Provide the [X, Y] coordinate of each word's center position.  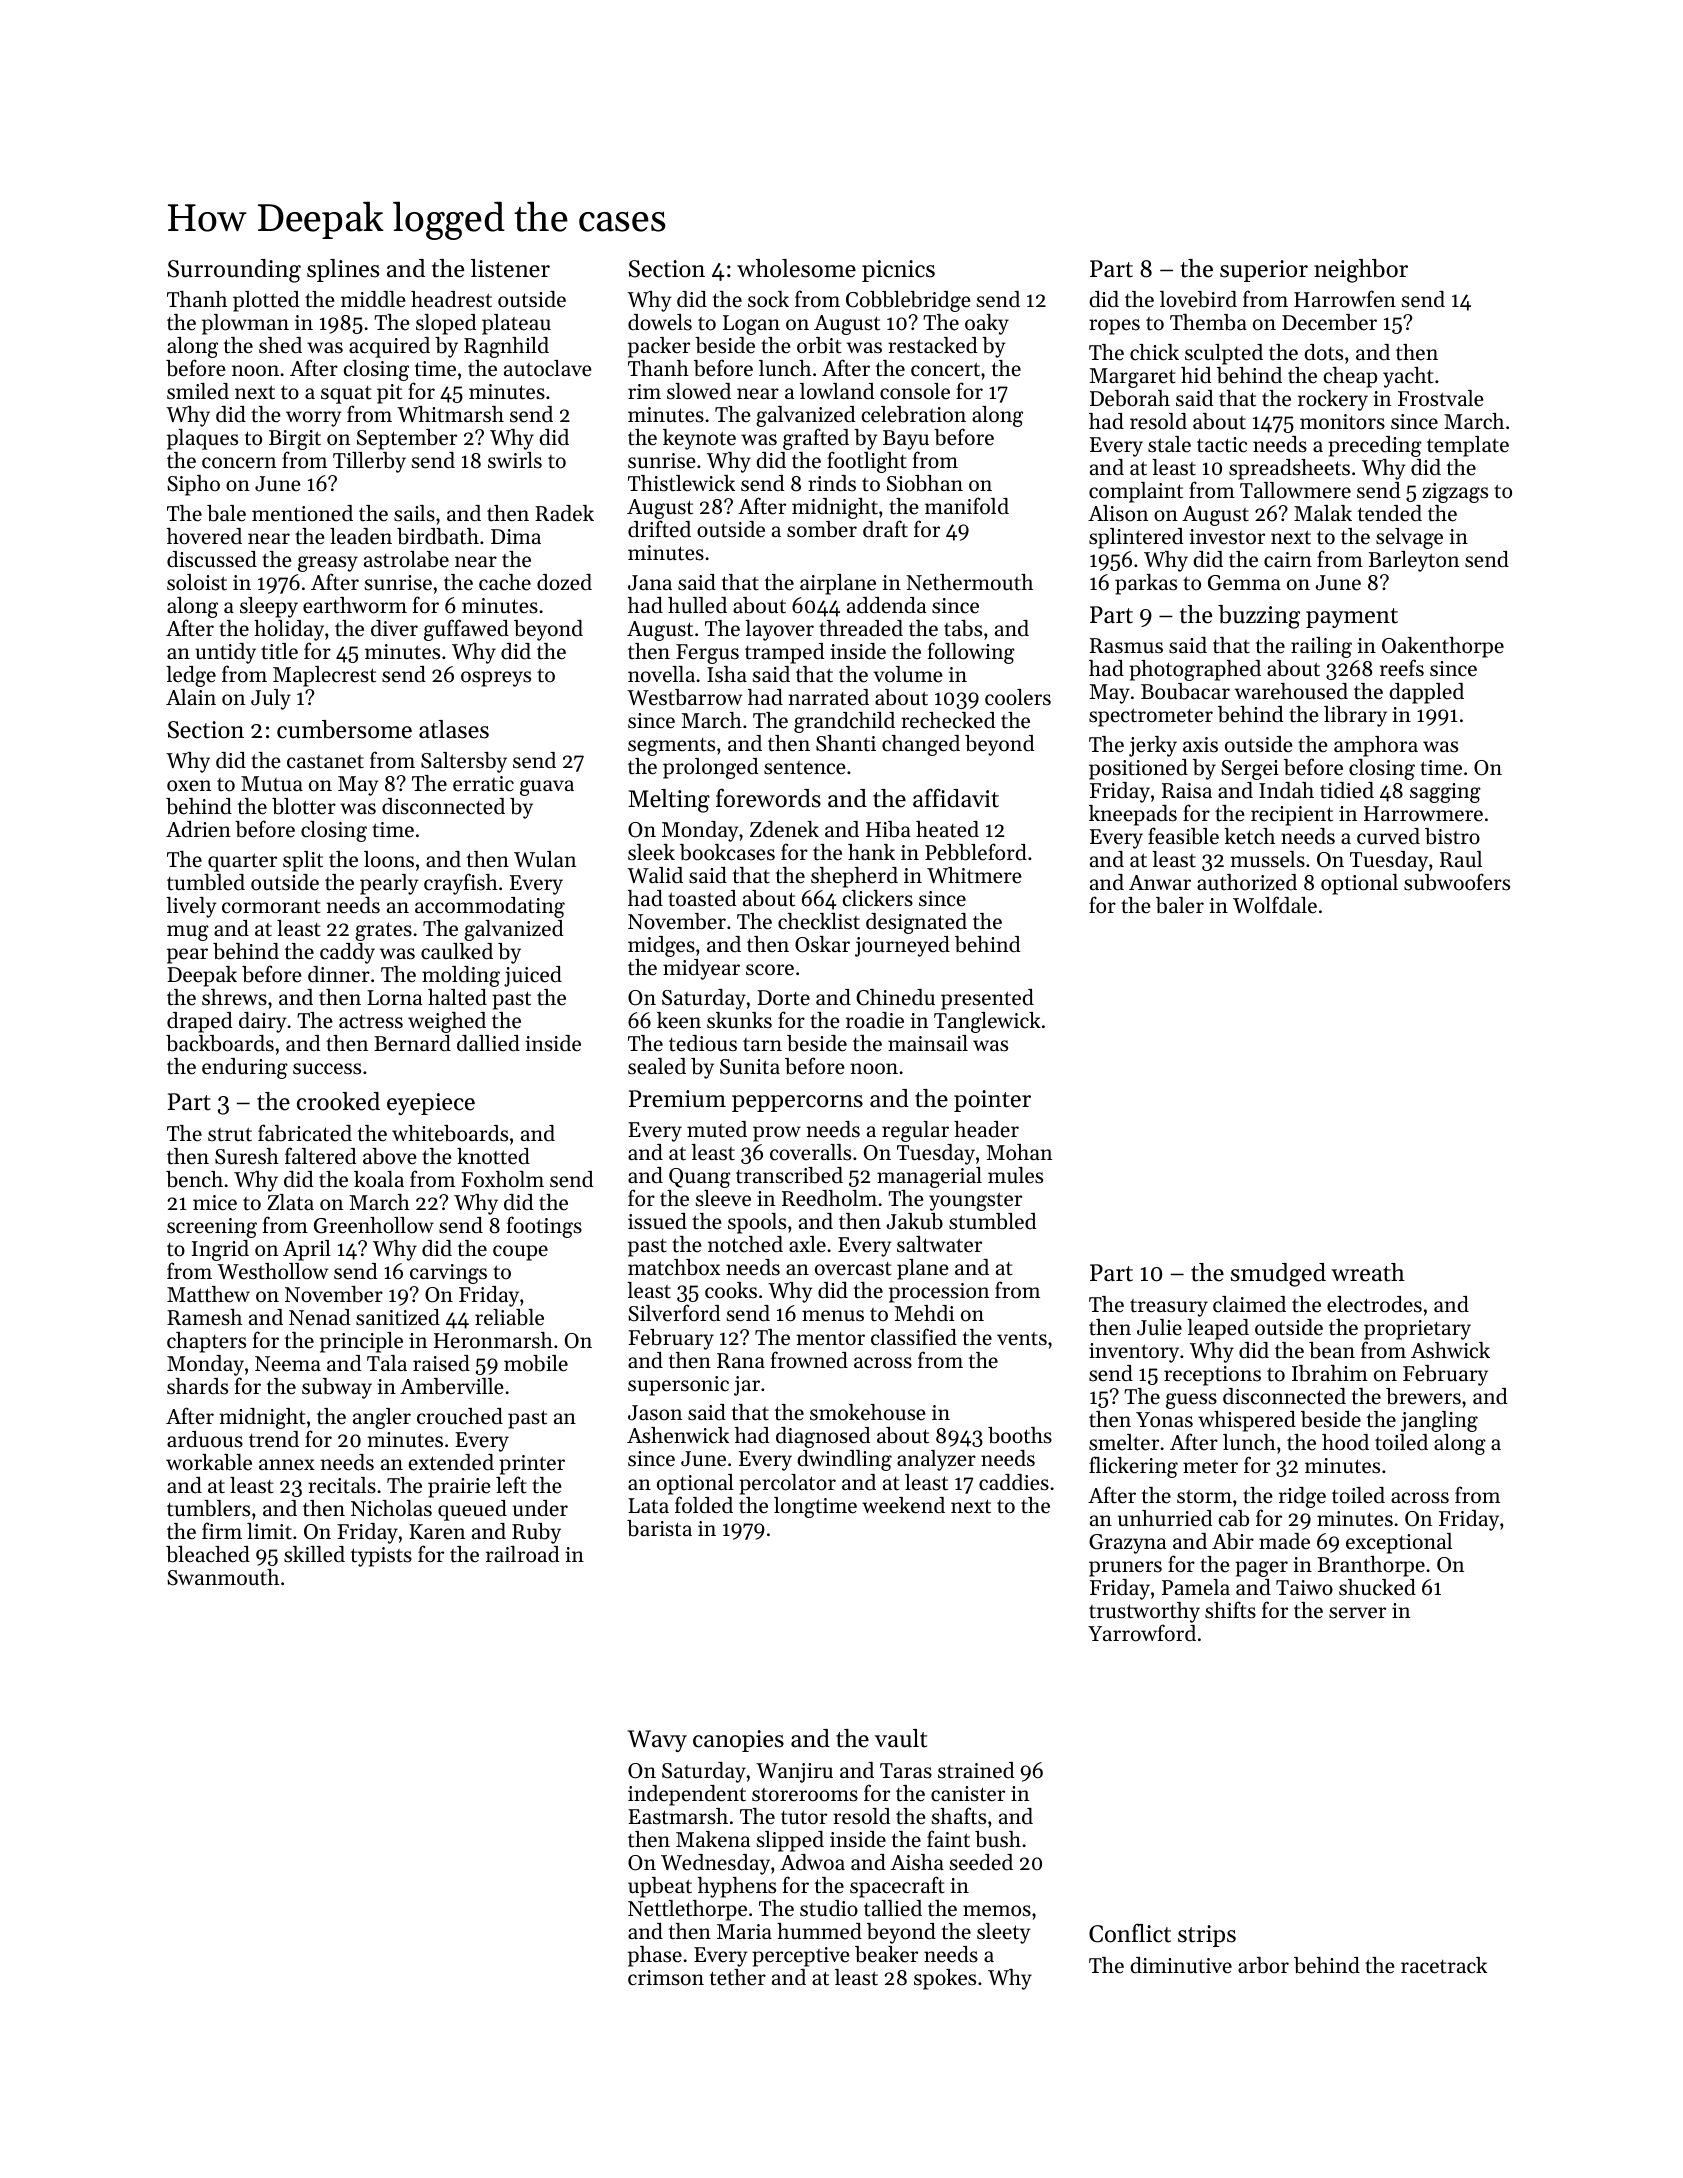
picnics [898, 271]
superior [1264, 271]
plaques [202, 439]
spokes [945, 1979]
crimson [666, 1978]
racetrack [1444, 1965]
